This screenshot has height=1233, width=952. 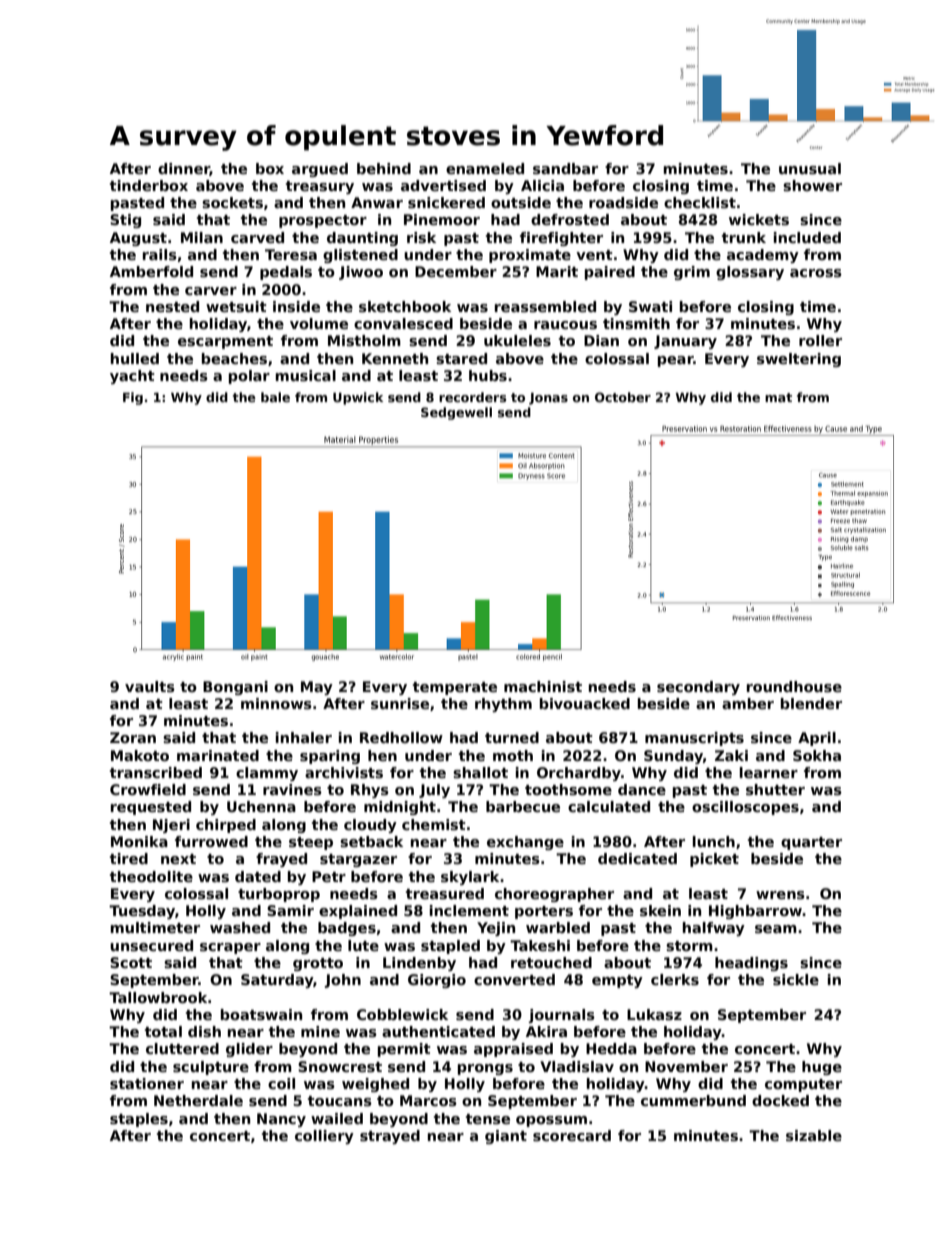 What do you see at coordinates (324, 1137) in the screenshot?
I see `colliery` at bounding box center [324, 1137].
